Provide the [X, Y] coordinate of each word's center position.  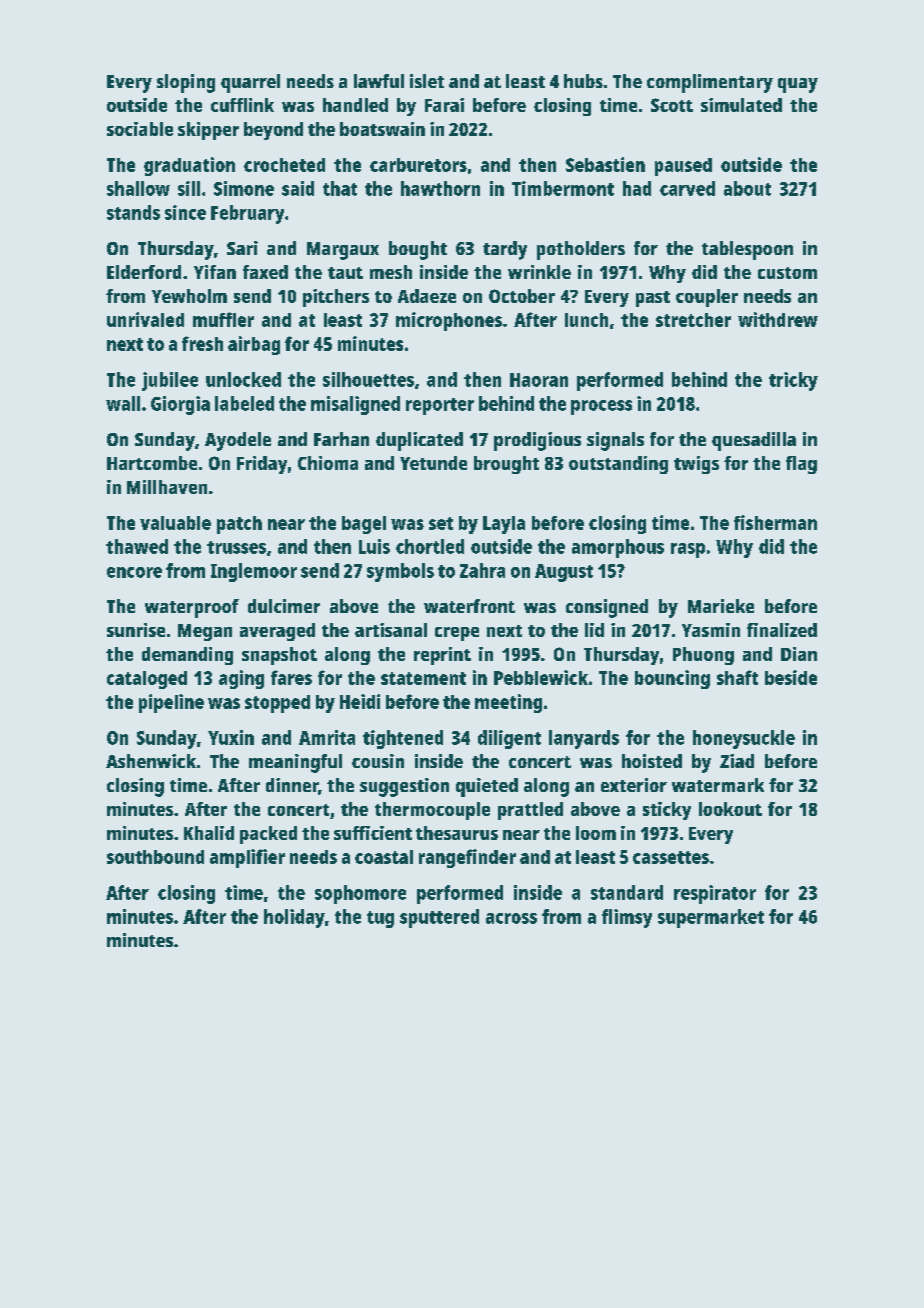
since [185, 212]
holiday [294, 918]
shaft [737, 677]
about [747, 188]
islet [427, 81]
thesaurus [457, 833]
